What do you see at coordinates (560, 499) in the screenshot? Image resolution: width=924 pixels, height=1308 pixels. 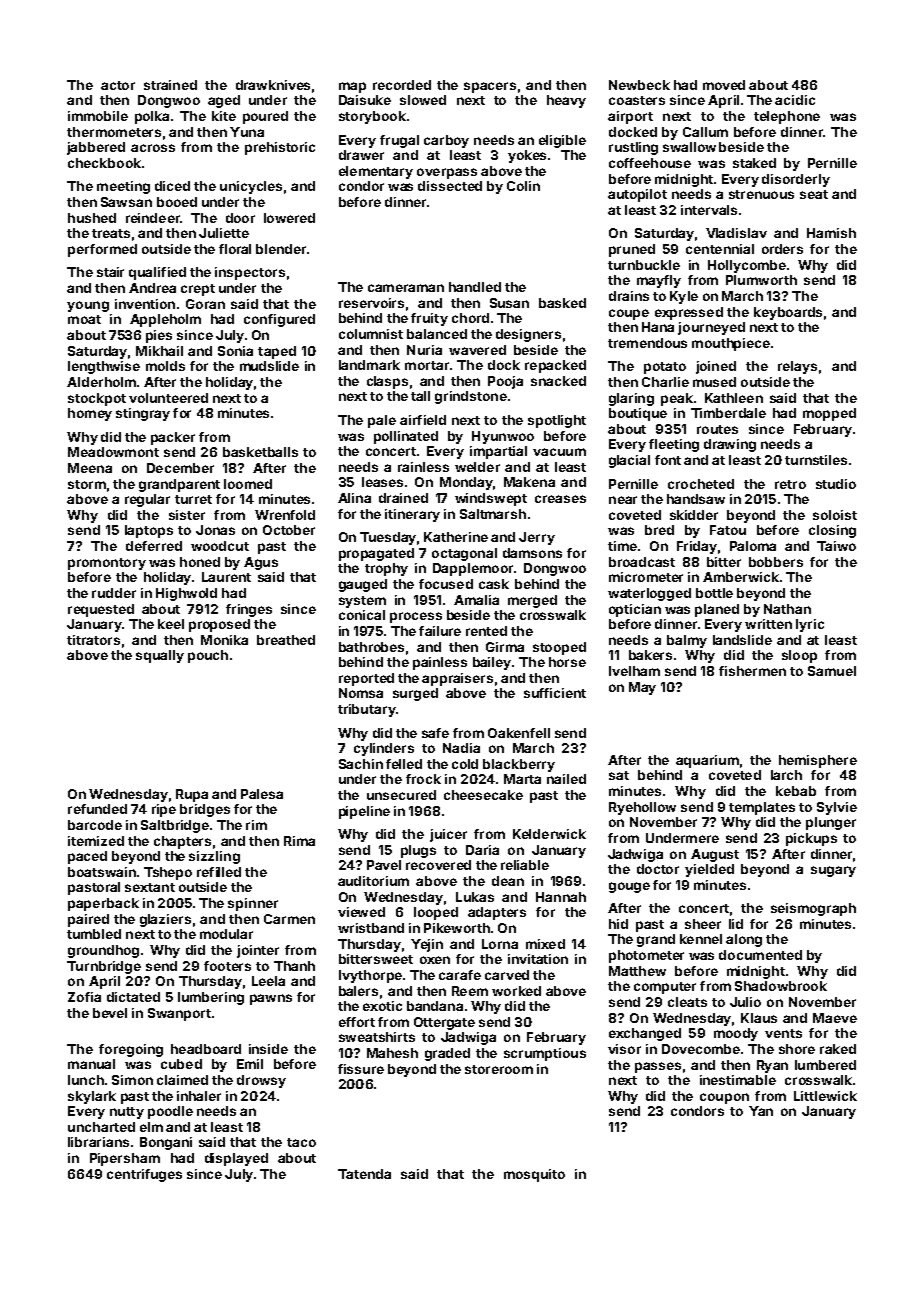 I see `creases` at bounding box center [560, 499].
